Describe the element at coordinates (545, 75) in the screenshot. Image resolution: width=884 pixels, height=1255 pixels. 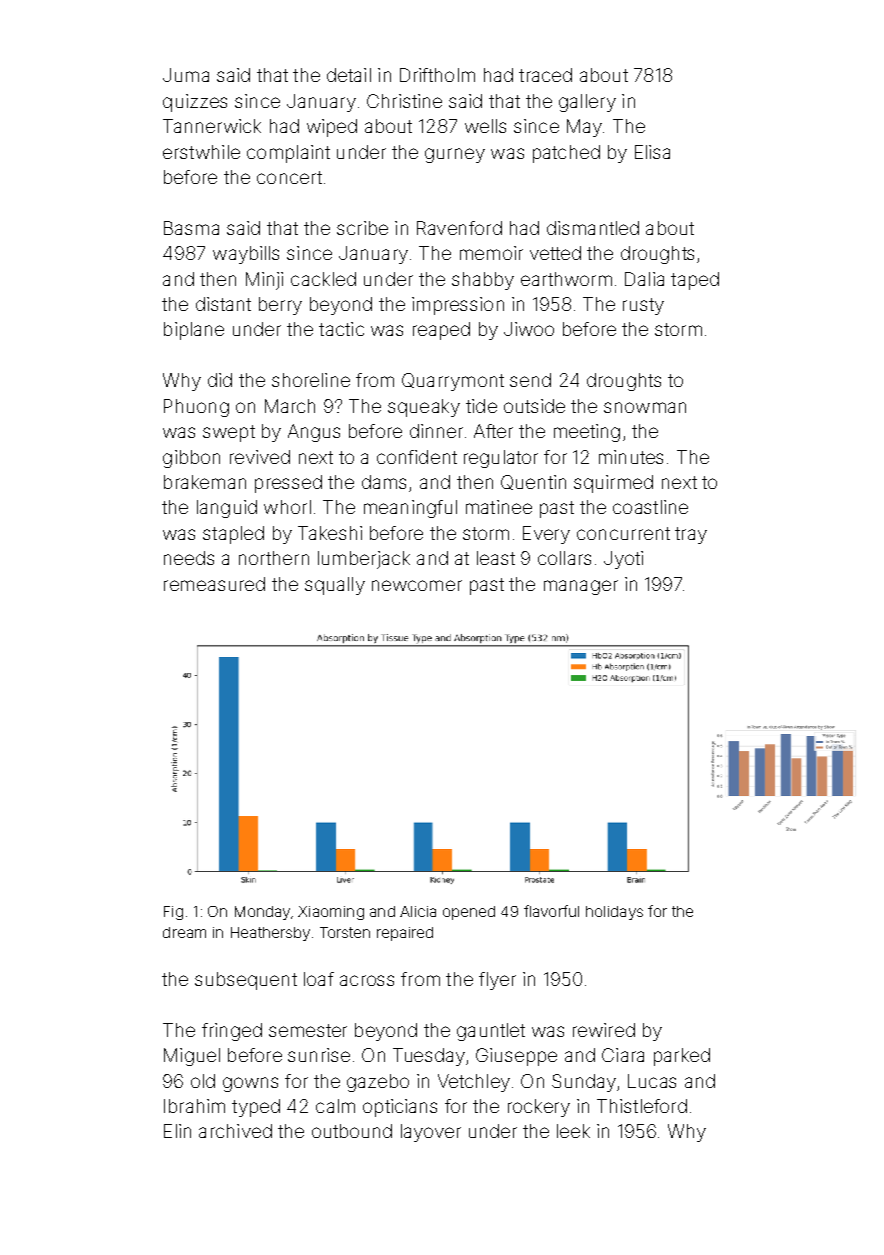
I see `traced` at that location.
